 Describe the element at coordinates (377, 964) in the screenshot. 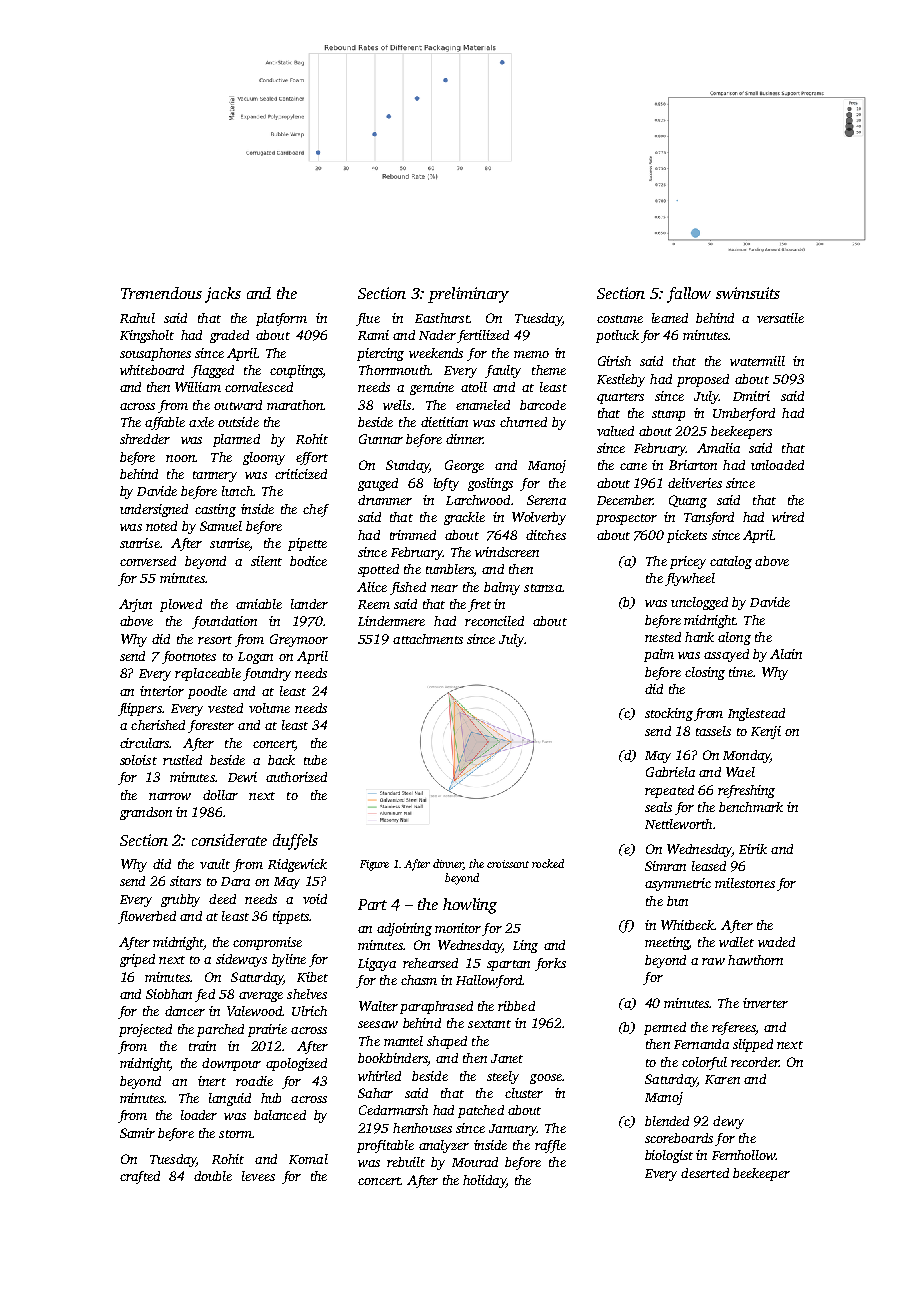

I see `Ligaya` at that location.
